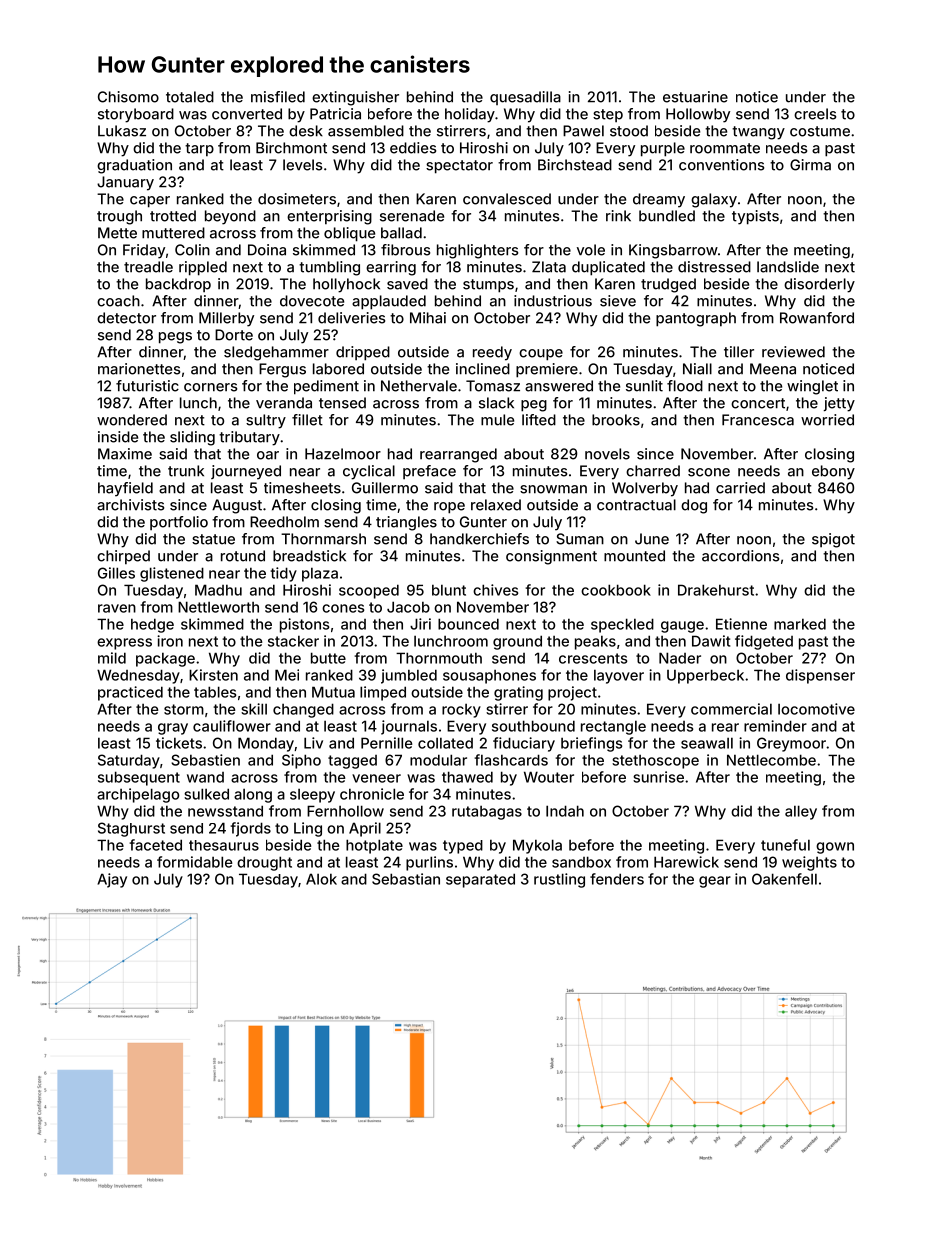 Image resolution: width=952 pixels, height=1233 pixels. I want to click on Girma, so click(810, 165).
